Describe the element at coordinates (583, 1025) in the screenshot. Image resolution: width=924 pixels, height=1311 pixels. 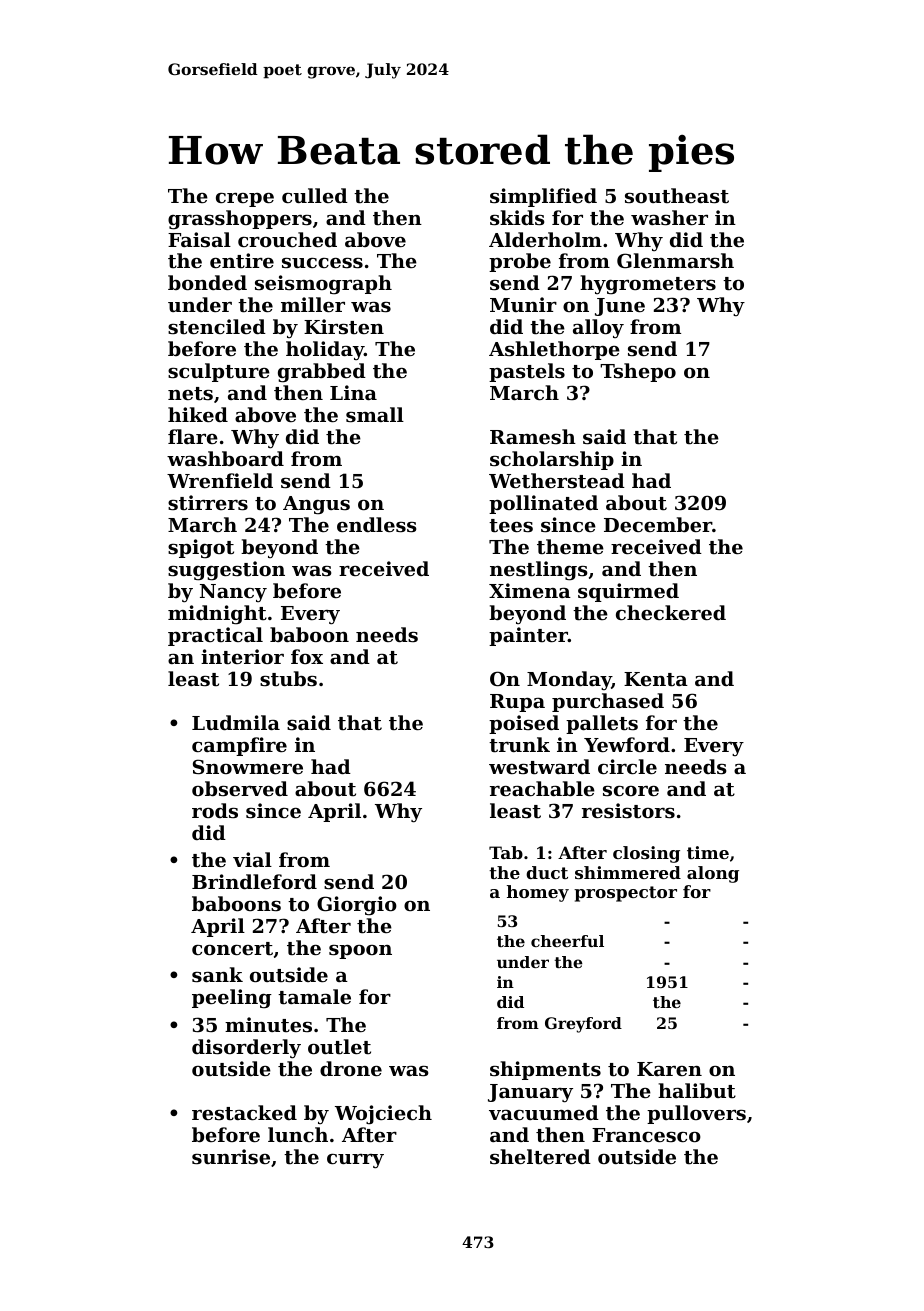
I see `Greyford` at that location.
